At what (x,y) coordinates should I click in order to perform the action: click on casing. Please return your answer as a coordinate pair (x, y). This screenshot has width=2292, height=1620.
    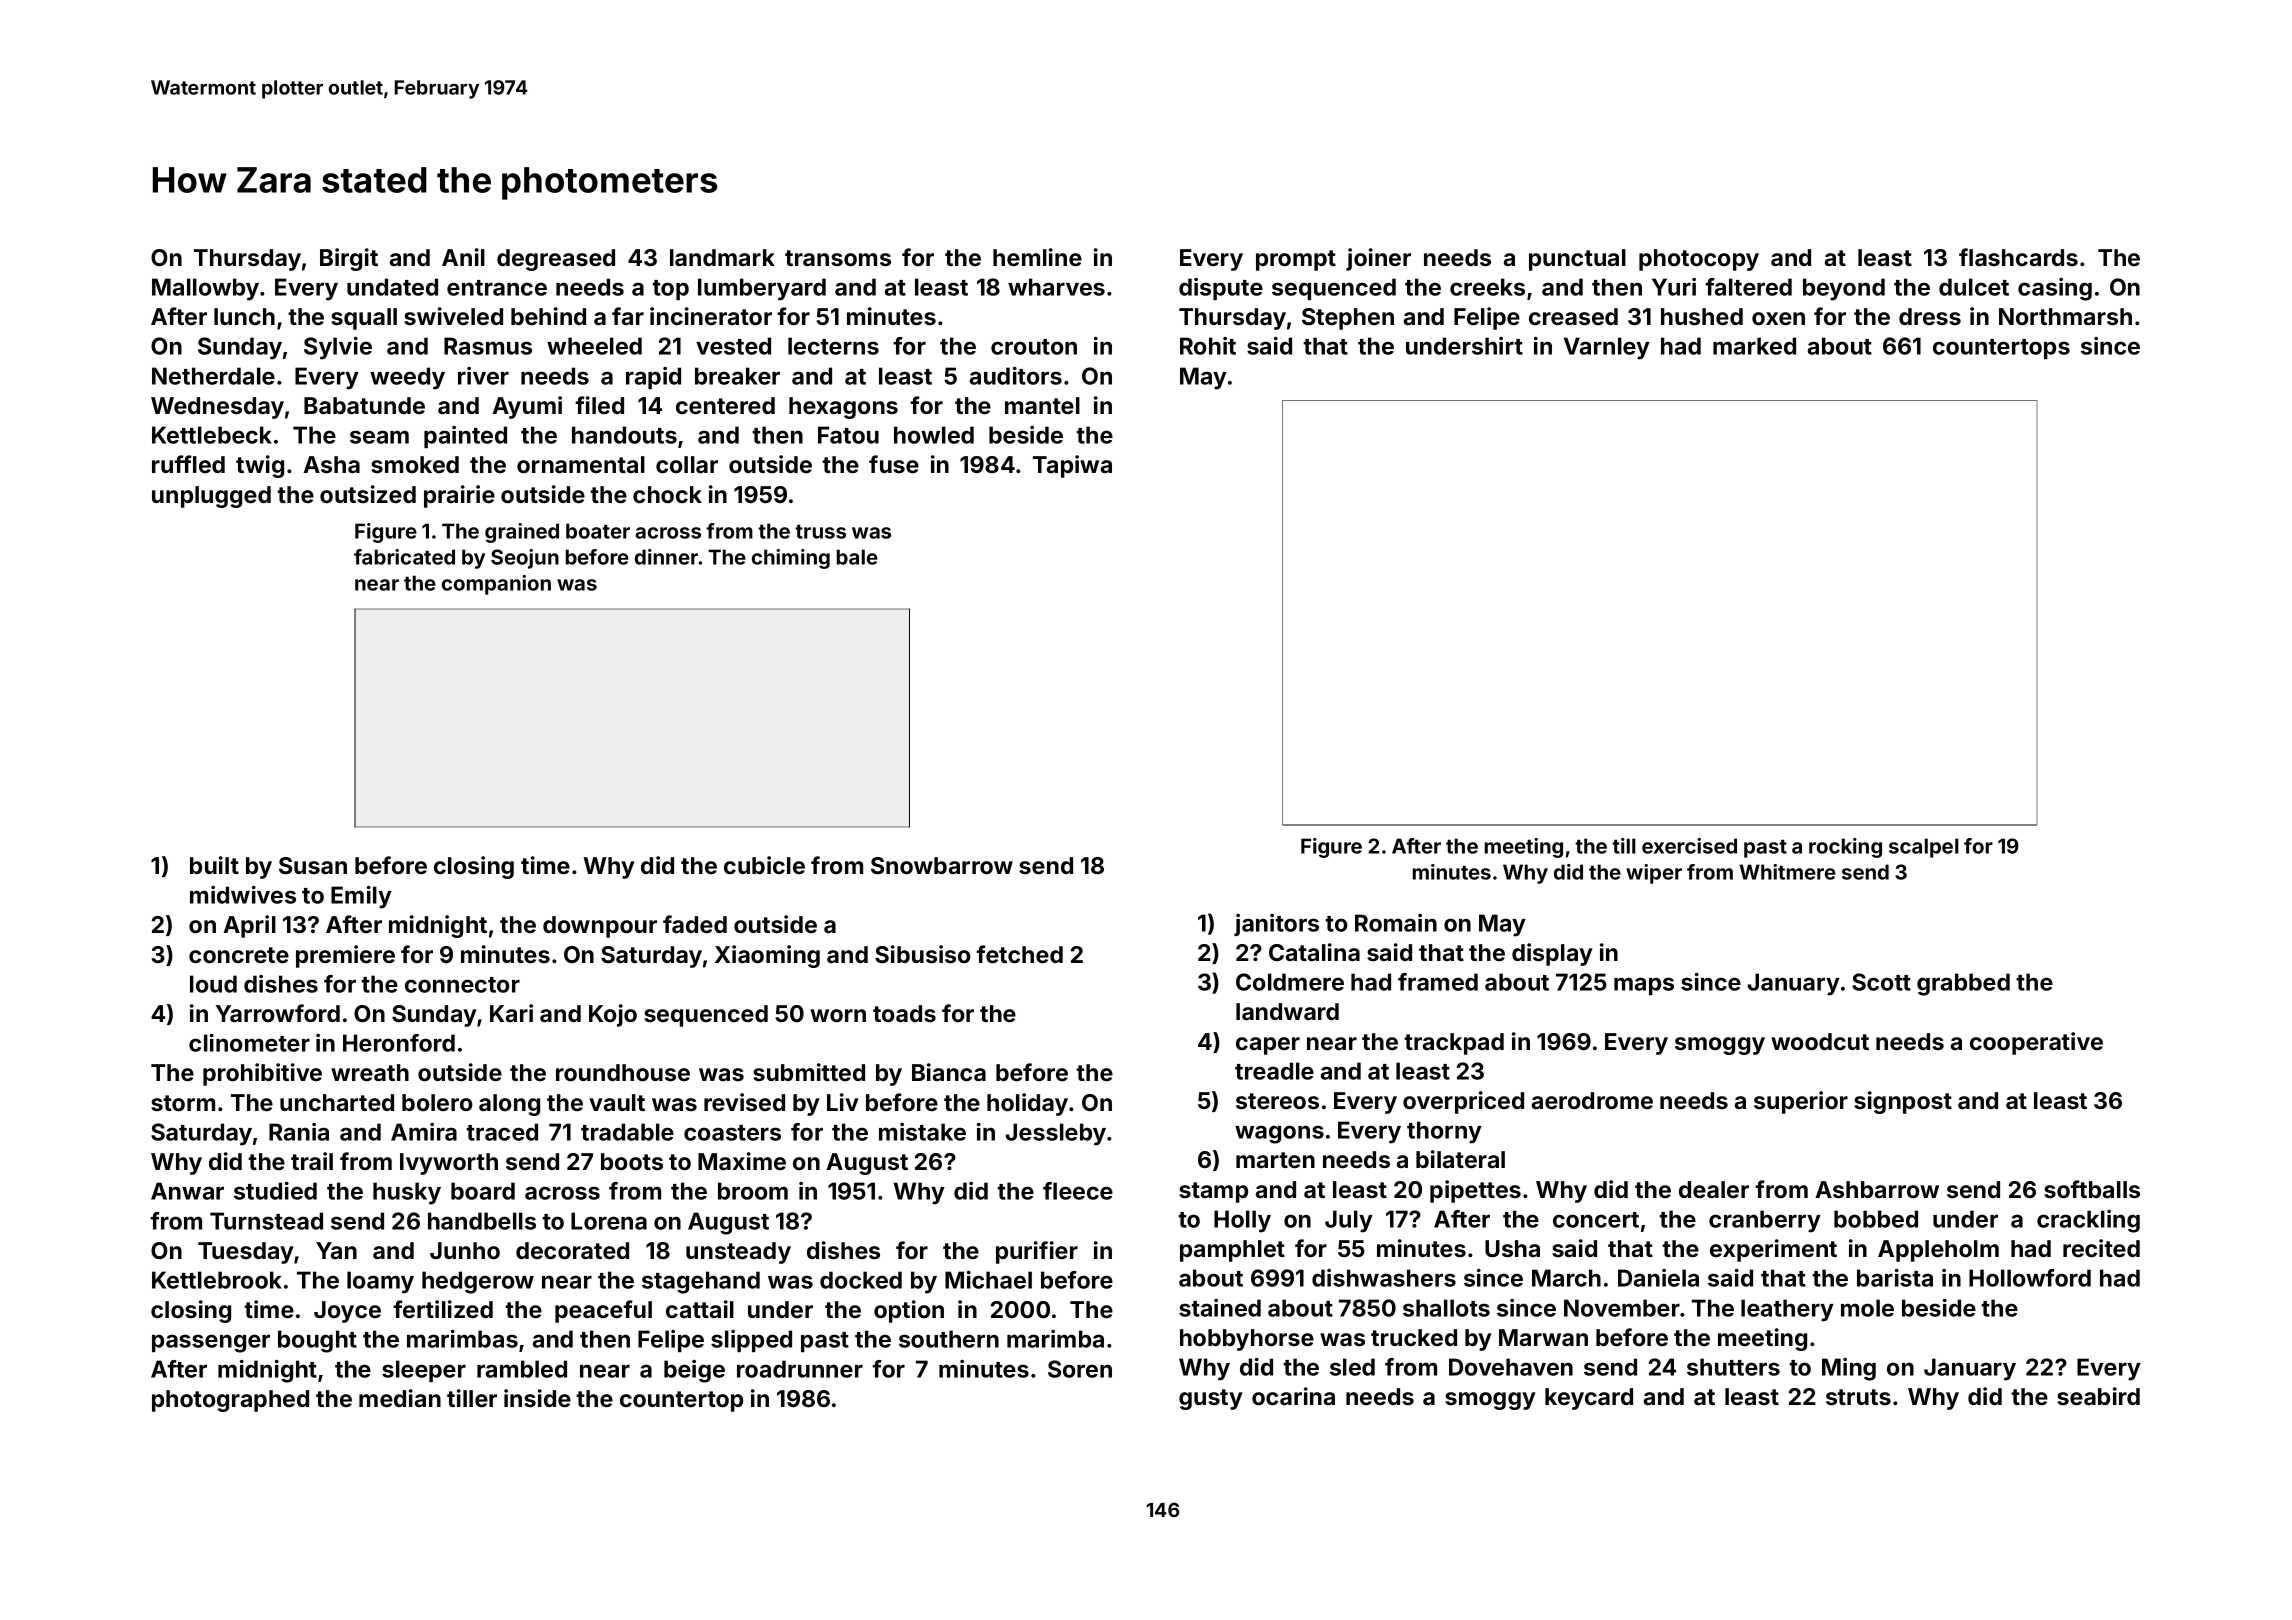
    Looking at the image, I should click on (2055, 289).
